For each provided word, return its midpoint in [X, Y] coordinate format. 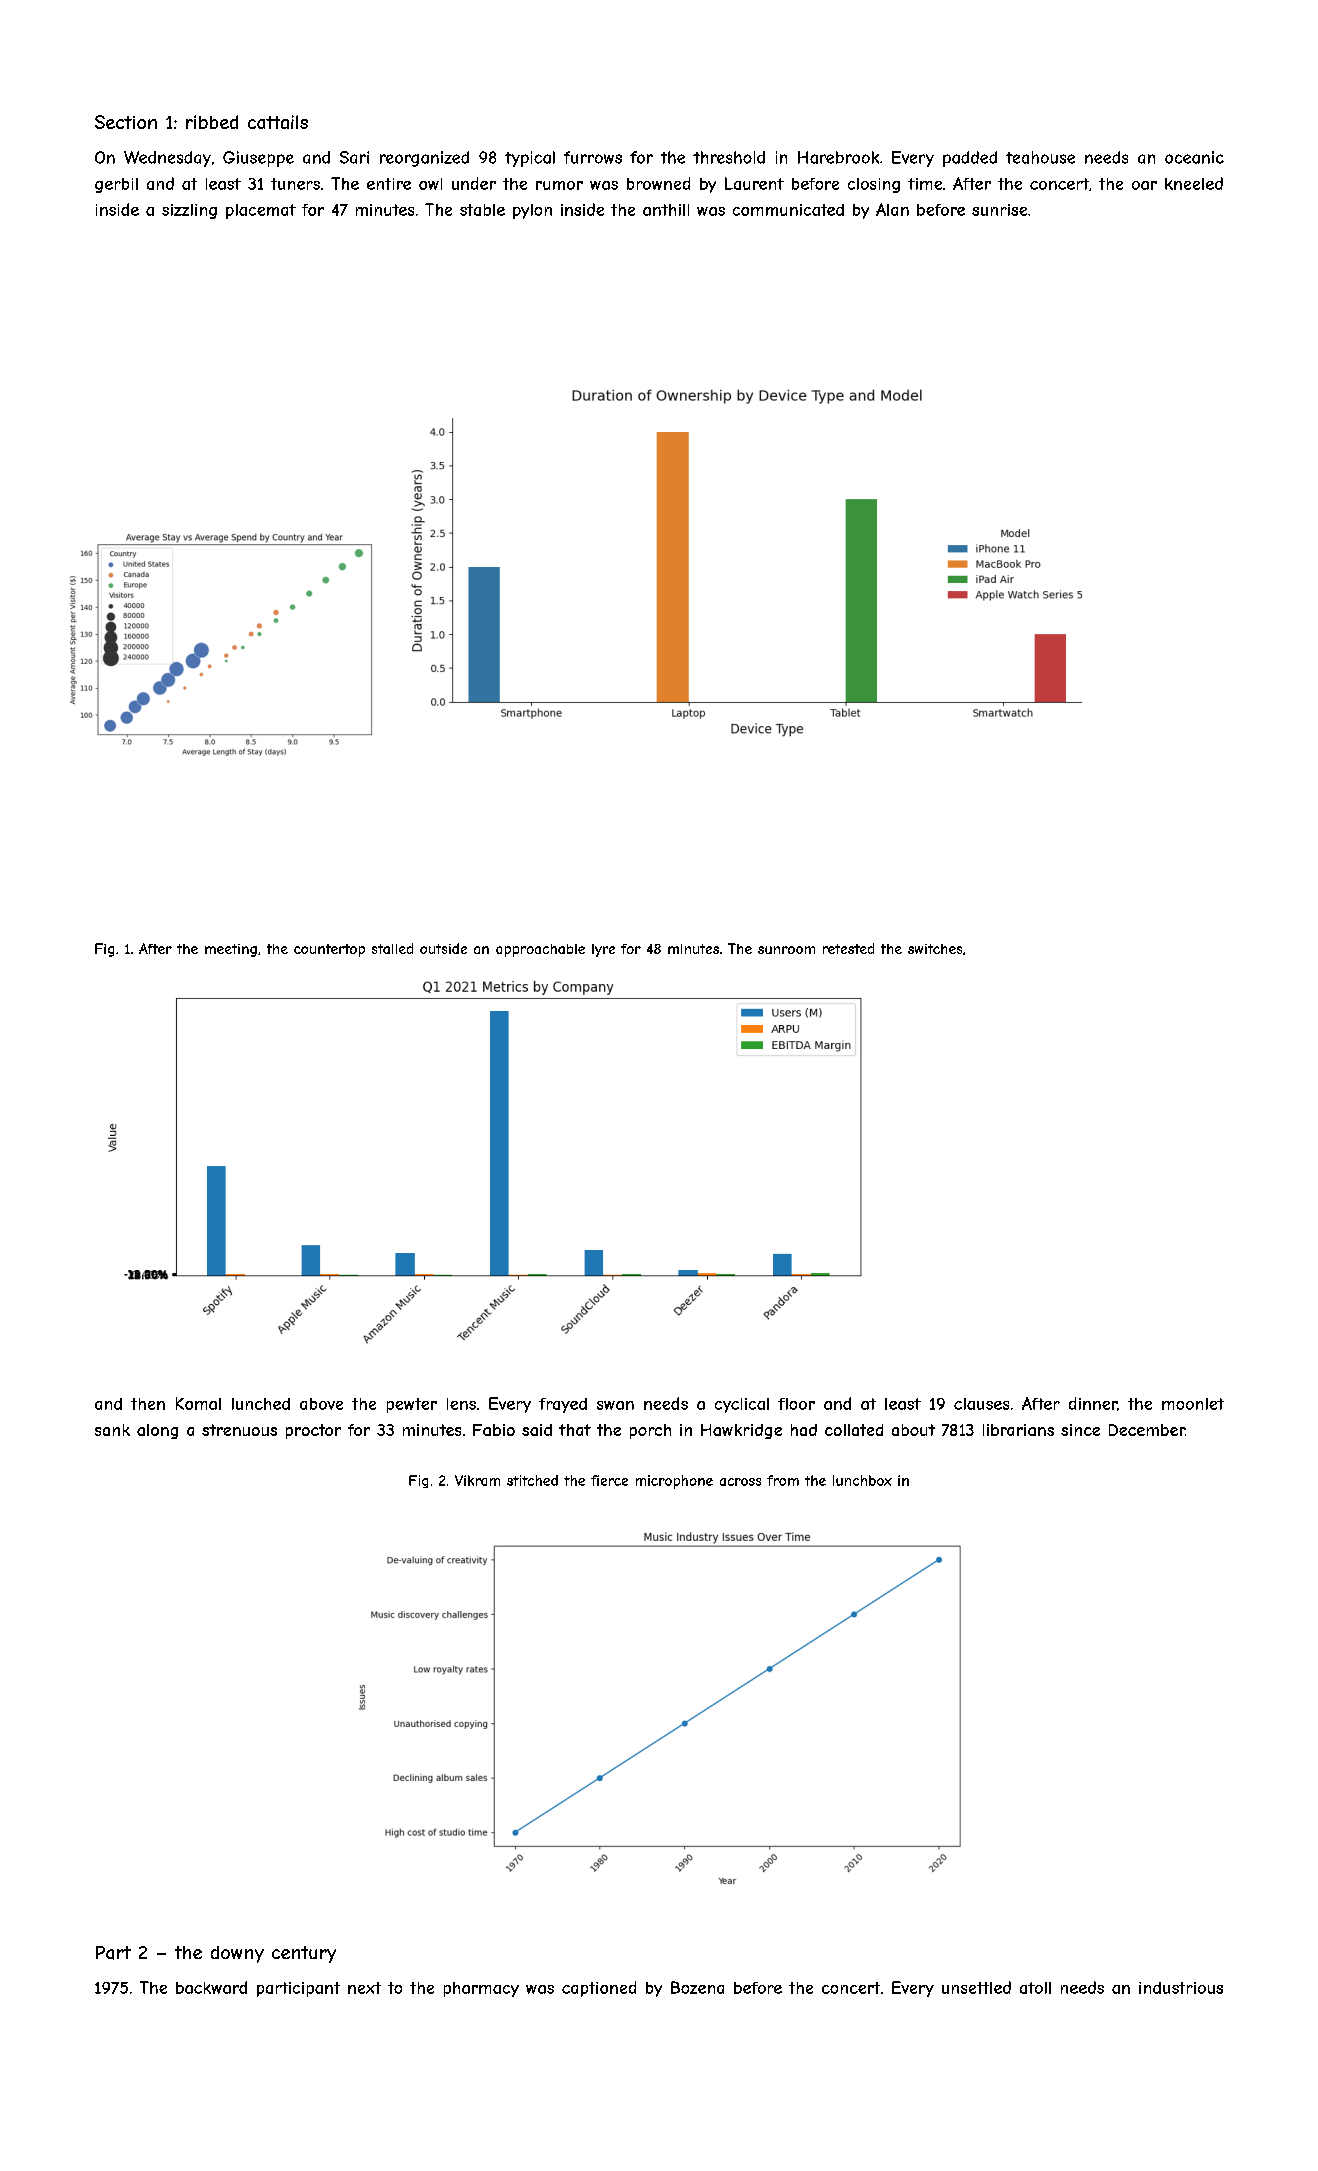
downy [237, 1954]
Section [126, 122]
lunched [261, 1404]
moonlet [1193, 1404]
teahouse [1040, 157]
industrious [1181, 1988]
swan [615, 1405]
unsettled [976, 1987]
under [474, 183]
